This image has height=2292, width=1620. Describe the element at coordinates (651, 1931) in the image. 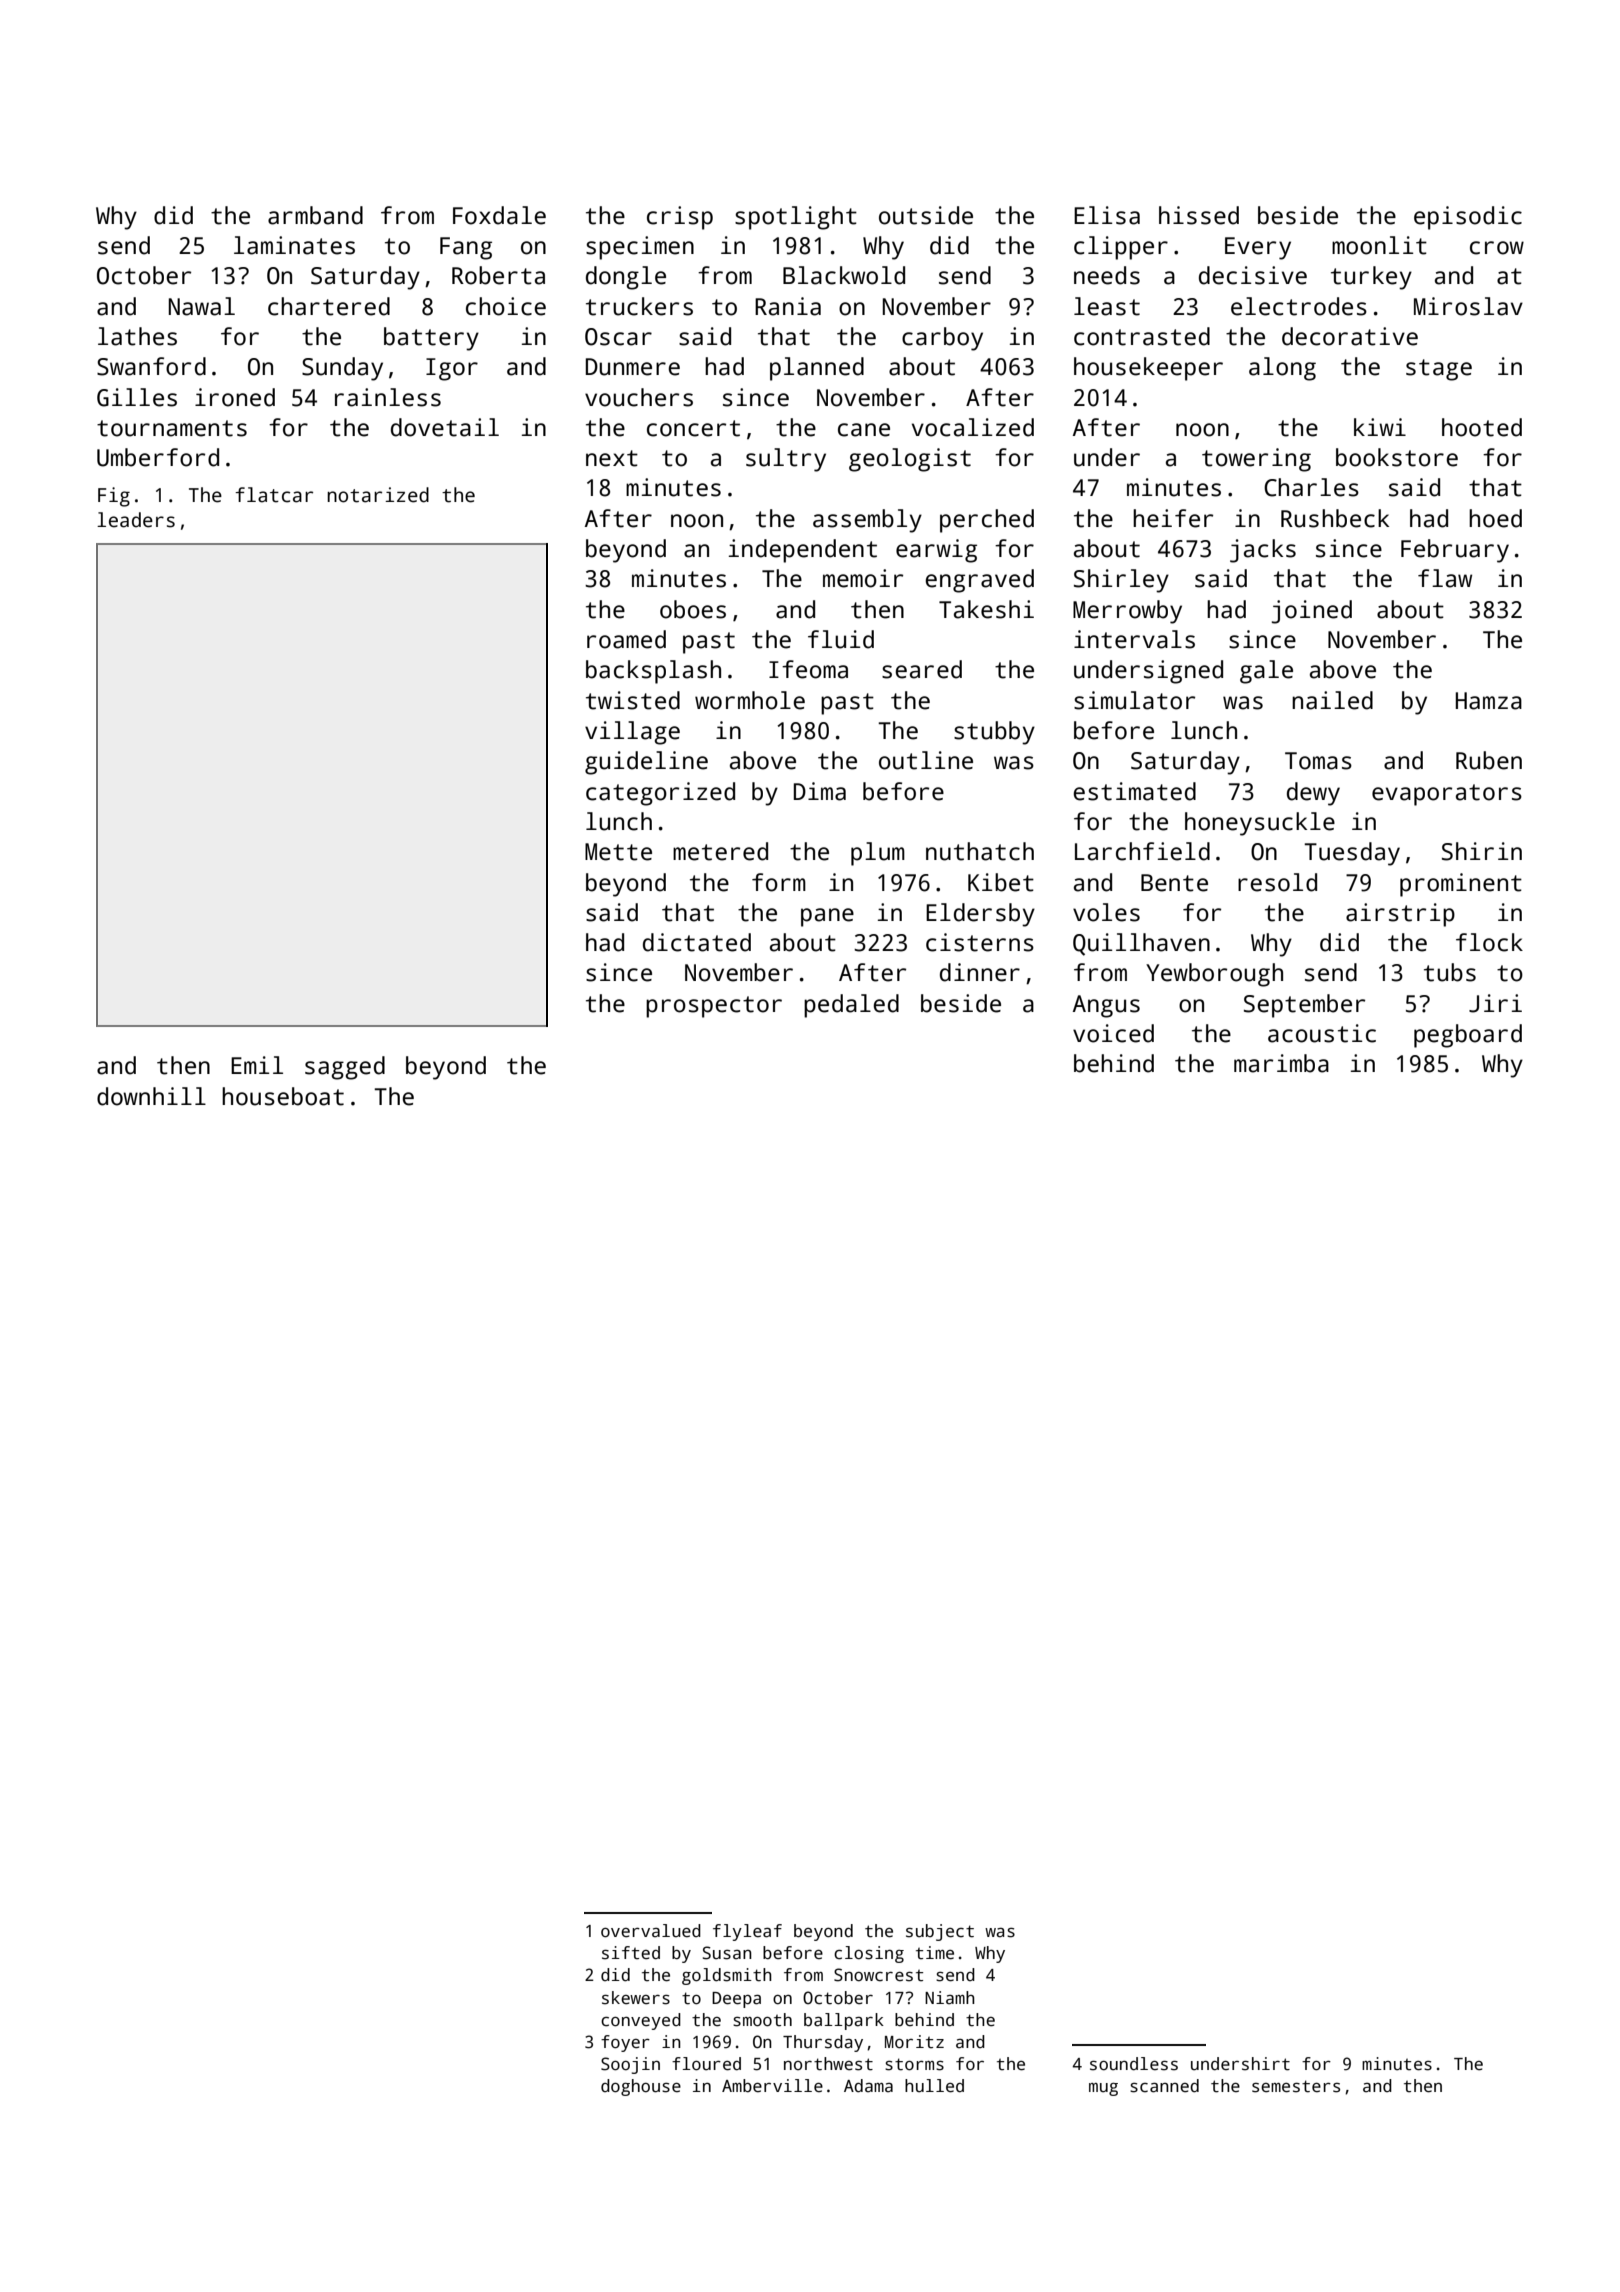

I see `overvalued` at that location.
